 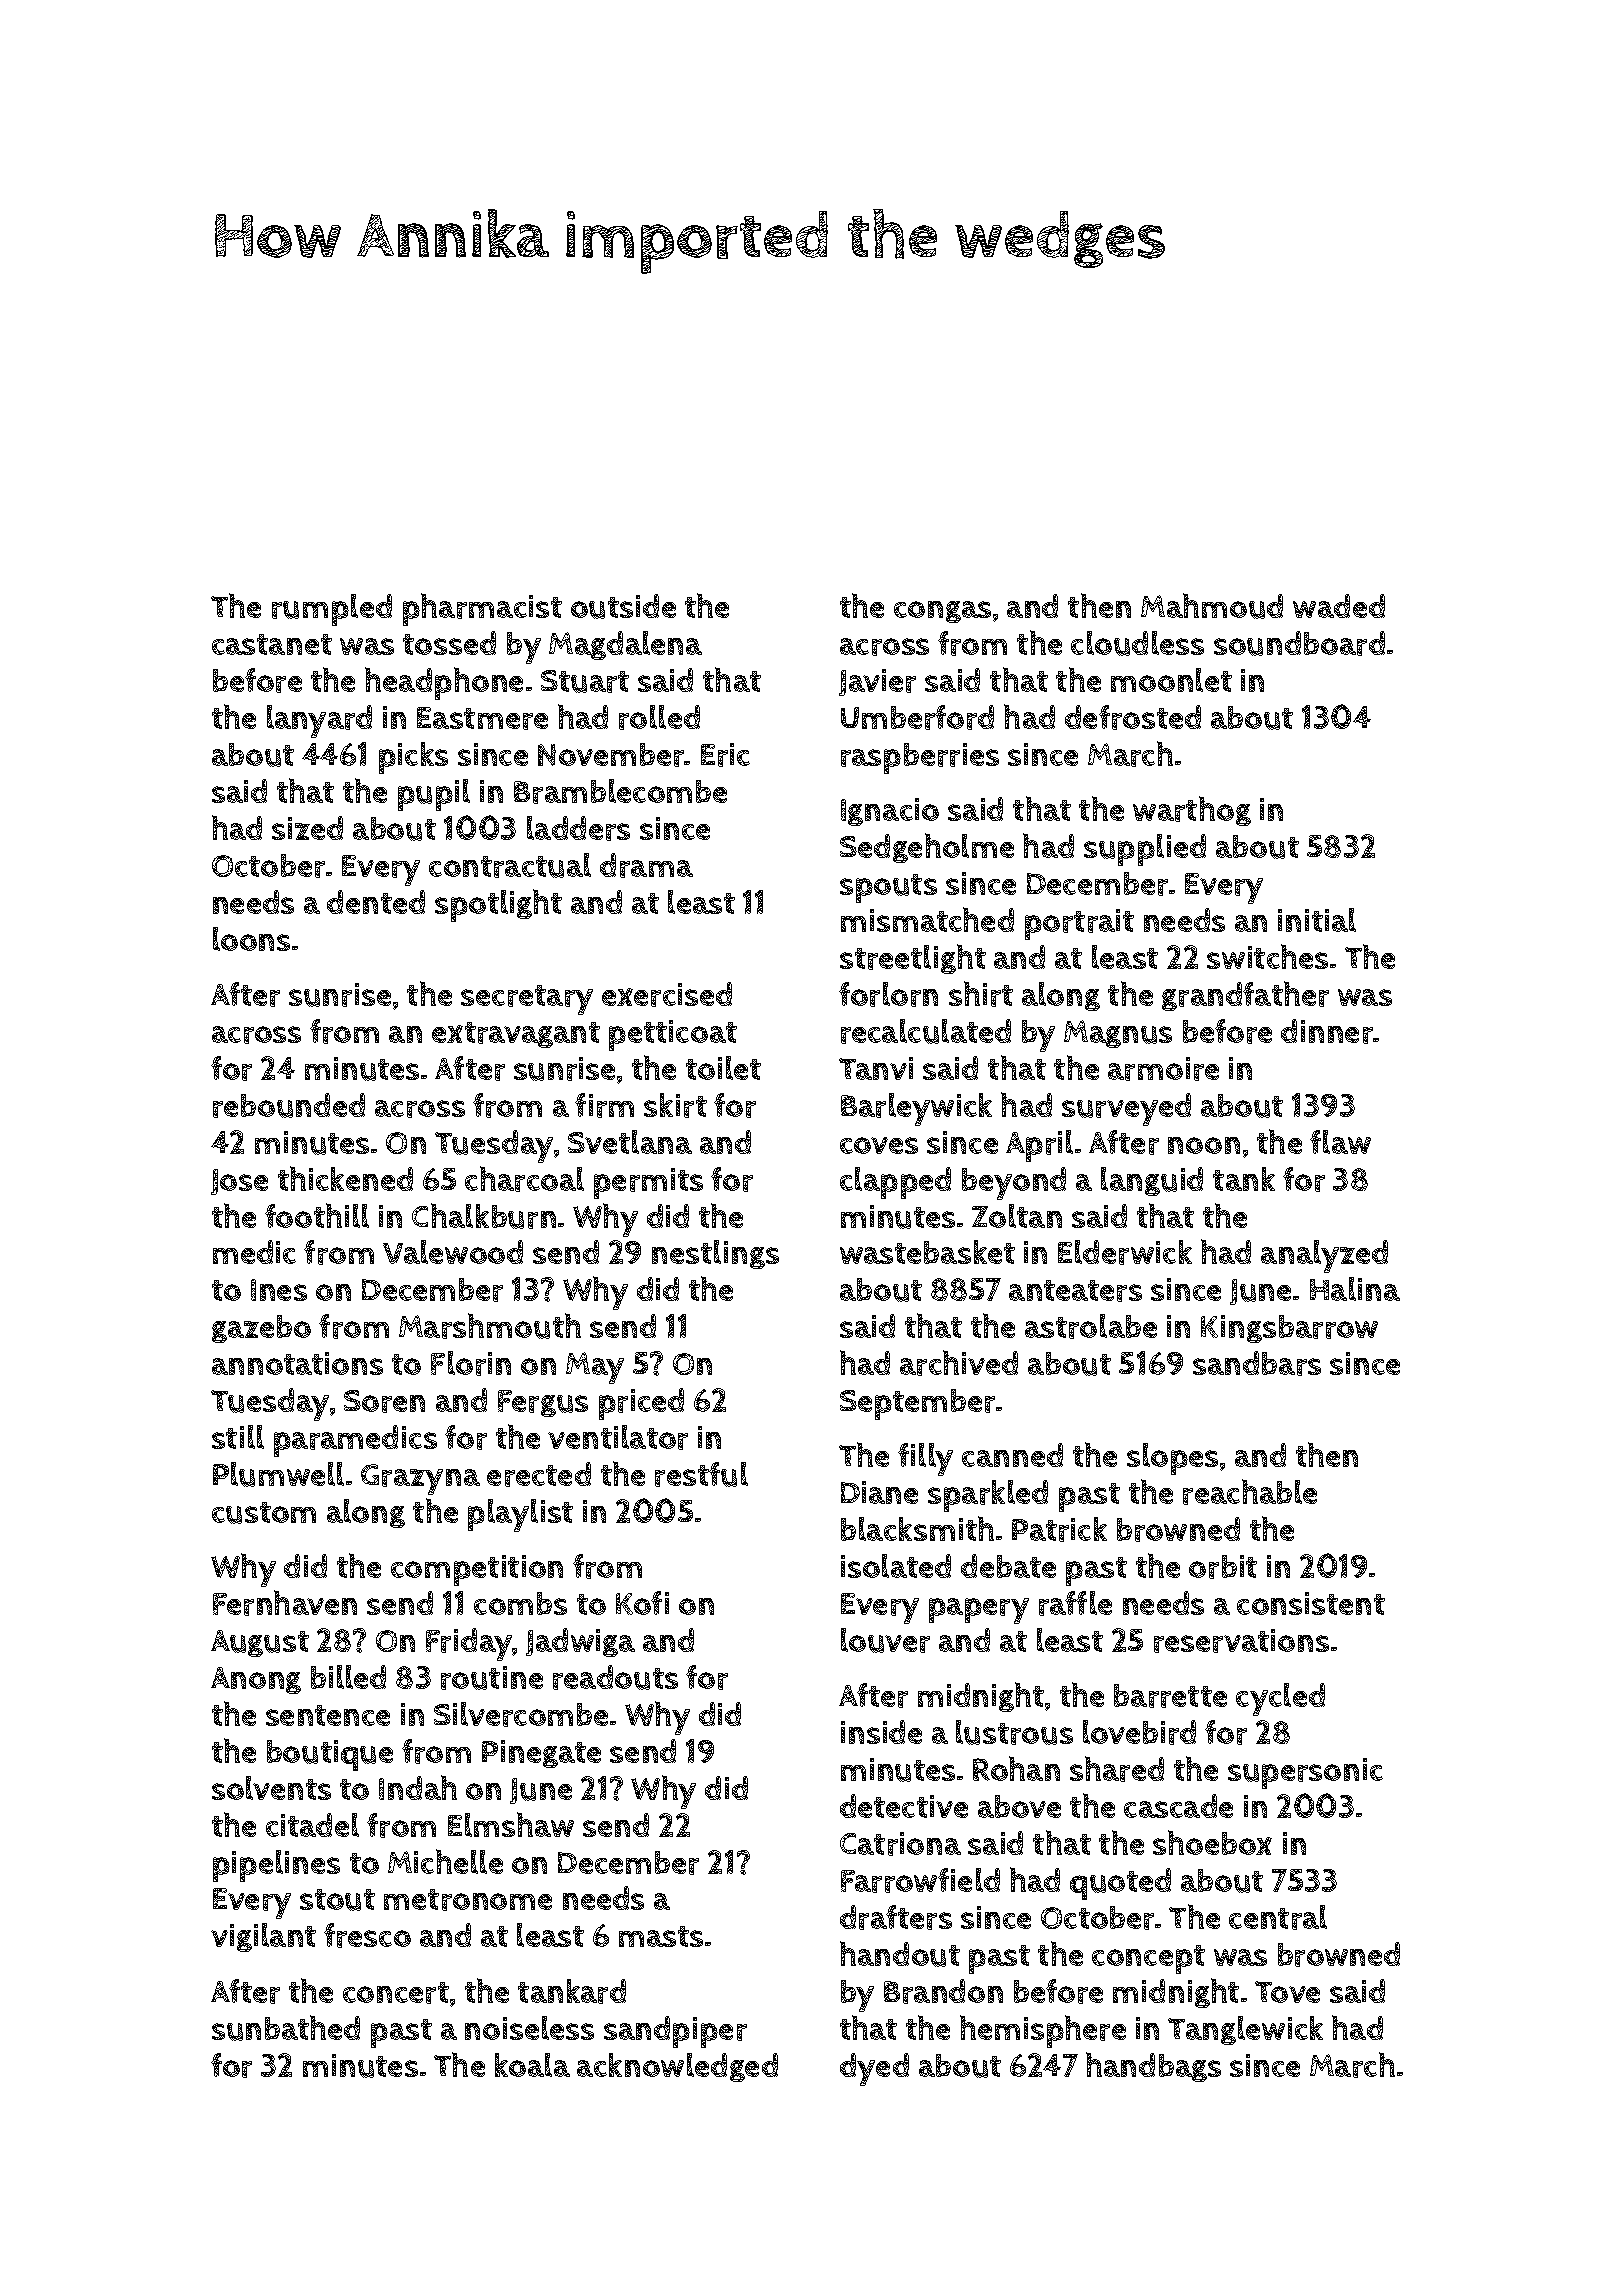 What do you see at coordinates (490, 1326) in the document?
I see `Marshmouth` at bounding box center [490, 1326].
